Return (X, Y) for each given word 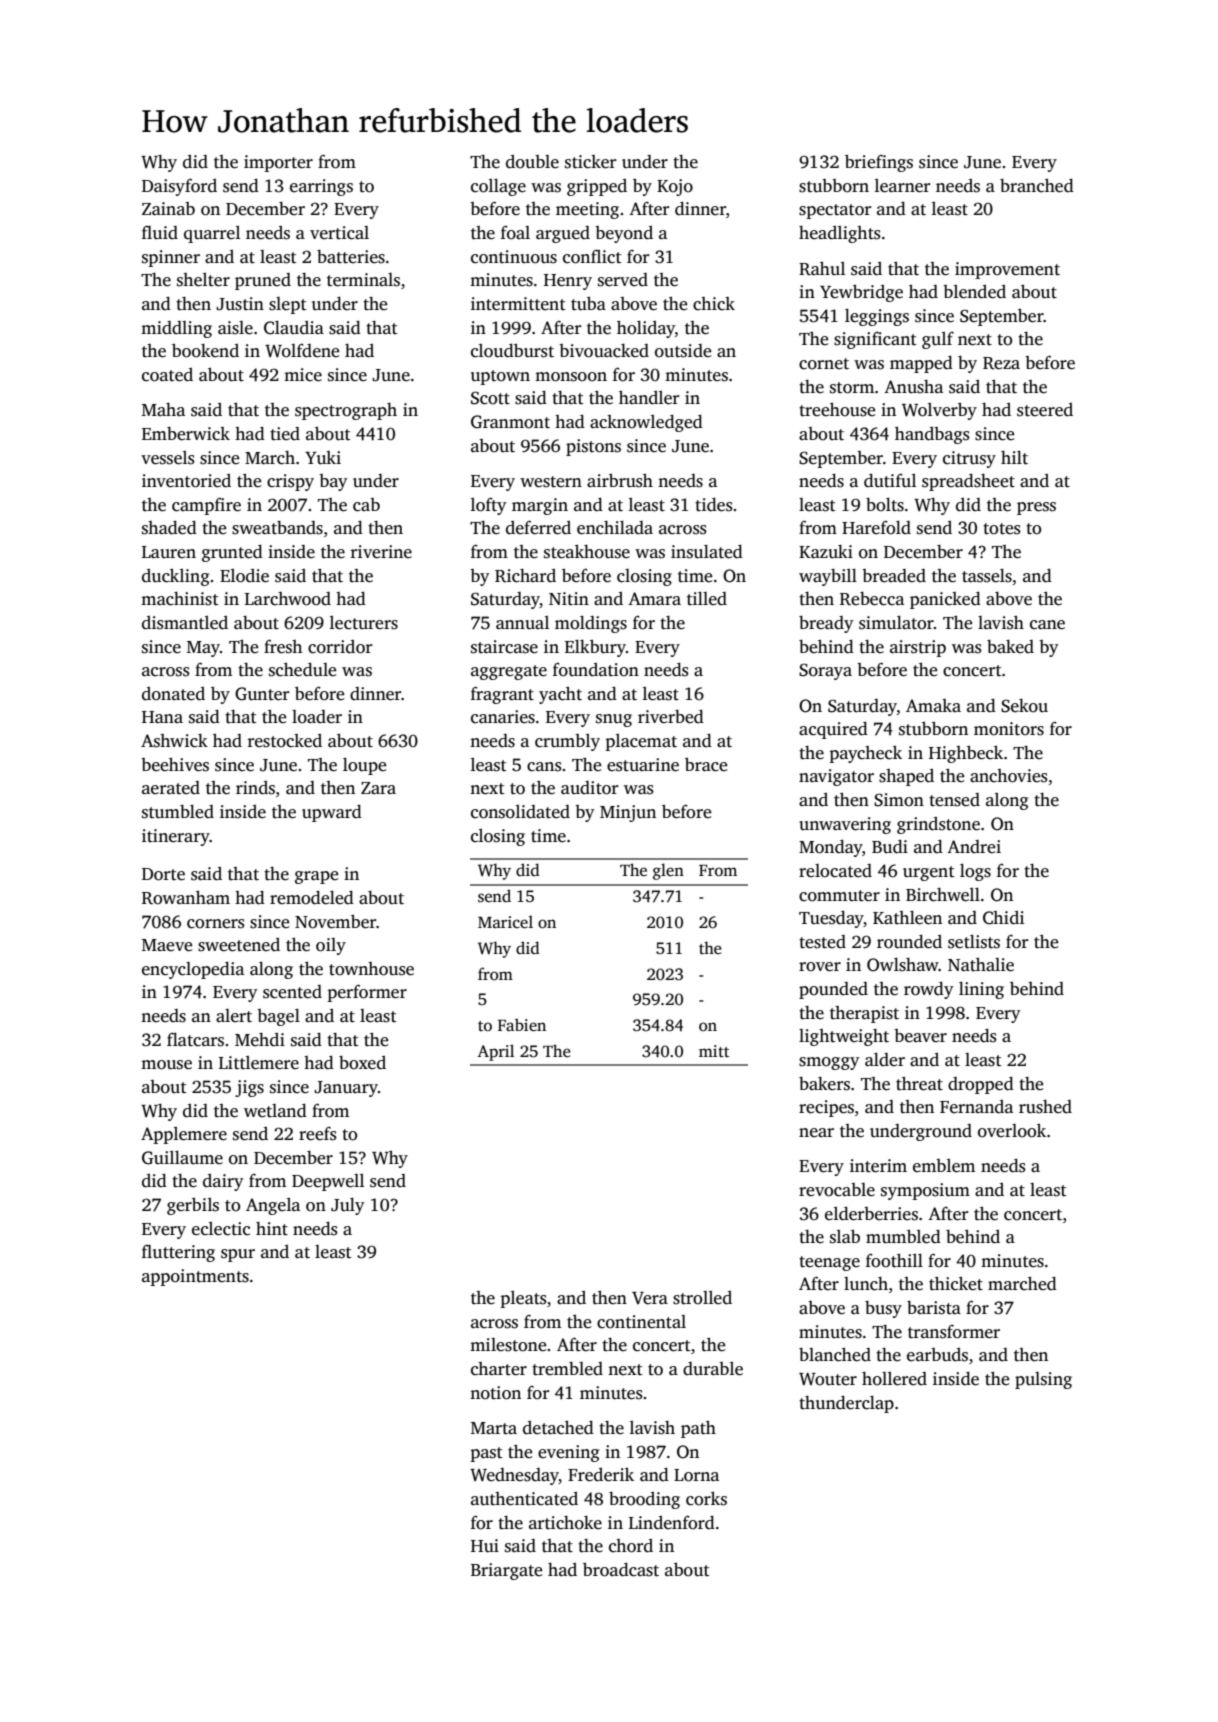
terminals (363, 280)
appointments (195, 1277)
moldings (591, 624)
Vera (650, 1298)
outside (683, 351)
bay (333, 482)
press (1036, 508)
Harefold (876, 527)
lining (981, 990)
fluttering (178, 1253)
